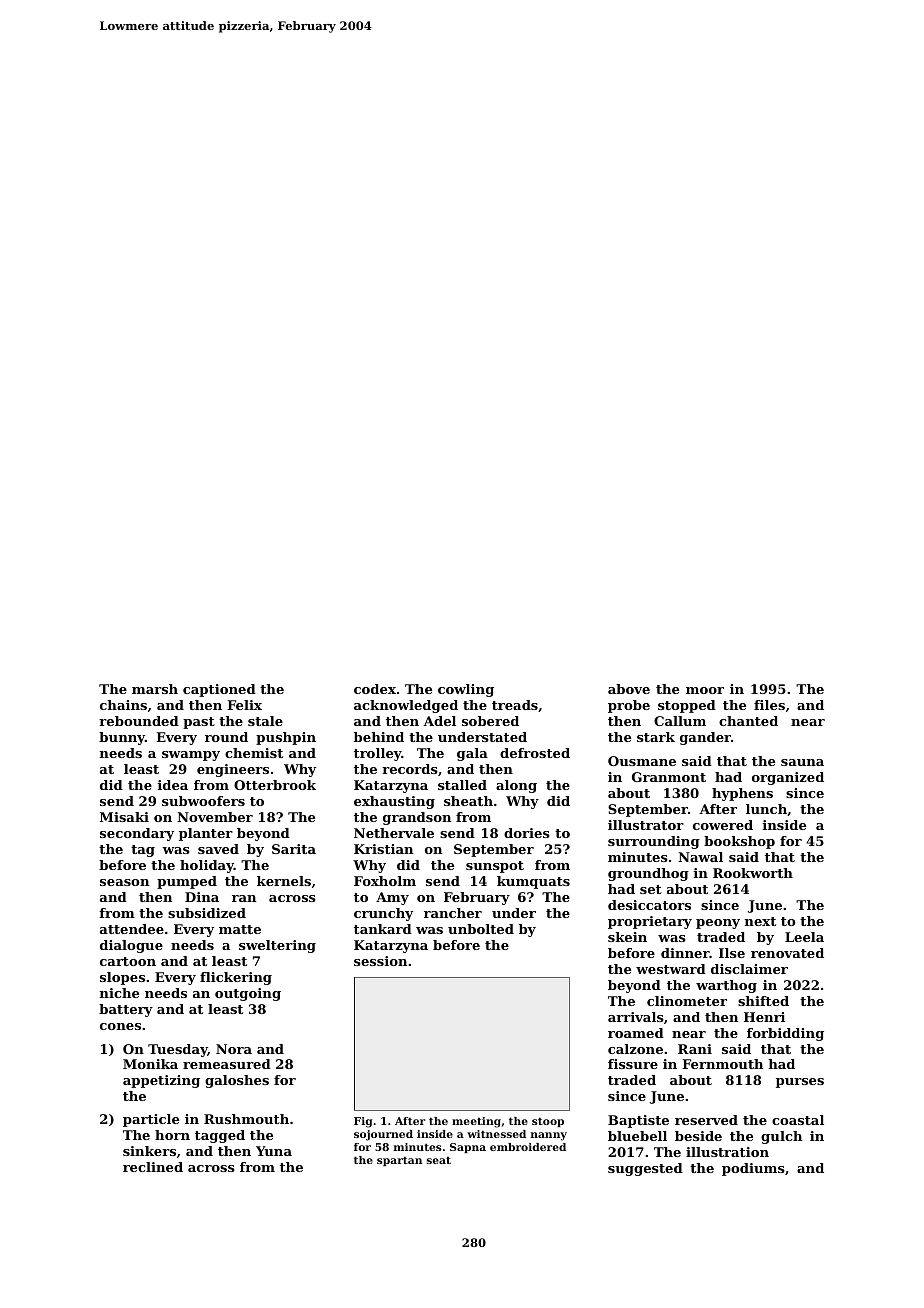 The height and width of the document is (1308, 924). I want to click on moor, so click(705, 690).
